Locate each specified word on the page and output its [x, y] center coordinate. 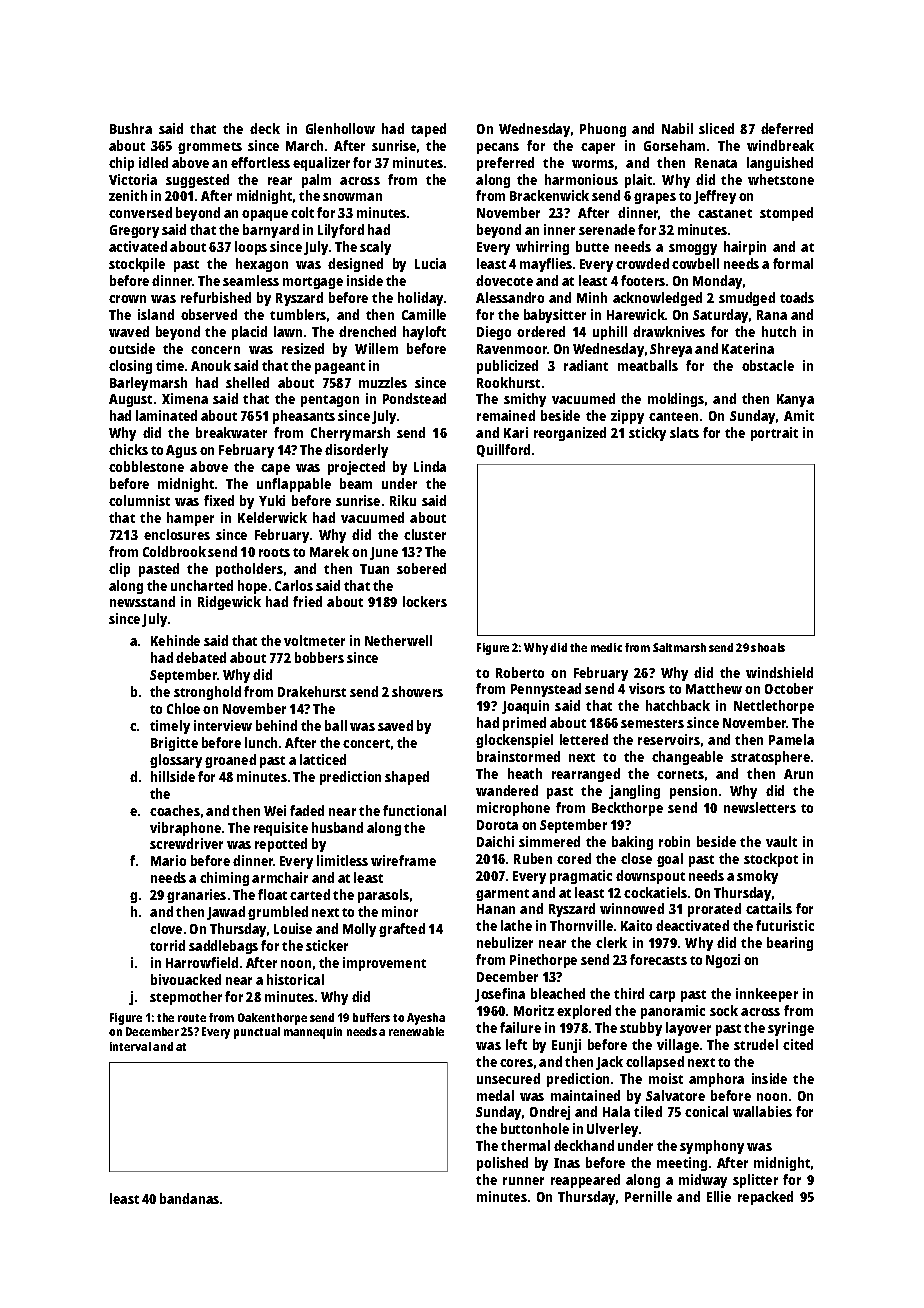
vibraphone [185, 829]
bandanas [189, 1198]
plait [638, 181]
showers [417, 691]
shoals [768, 647]
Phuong [603, 130]
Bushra [131, 128]
